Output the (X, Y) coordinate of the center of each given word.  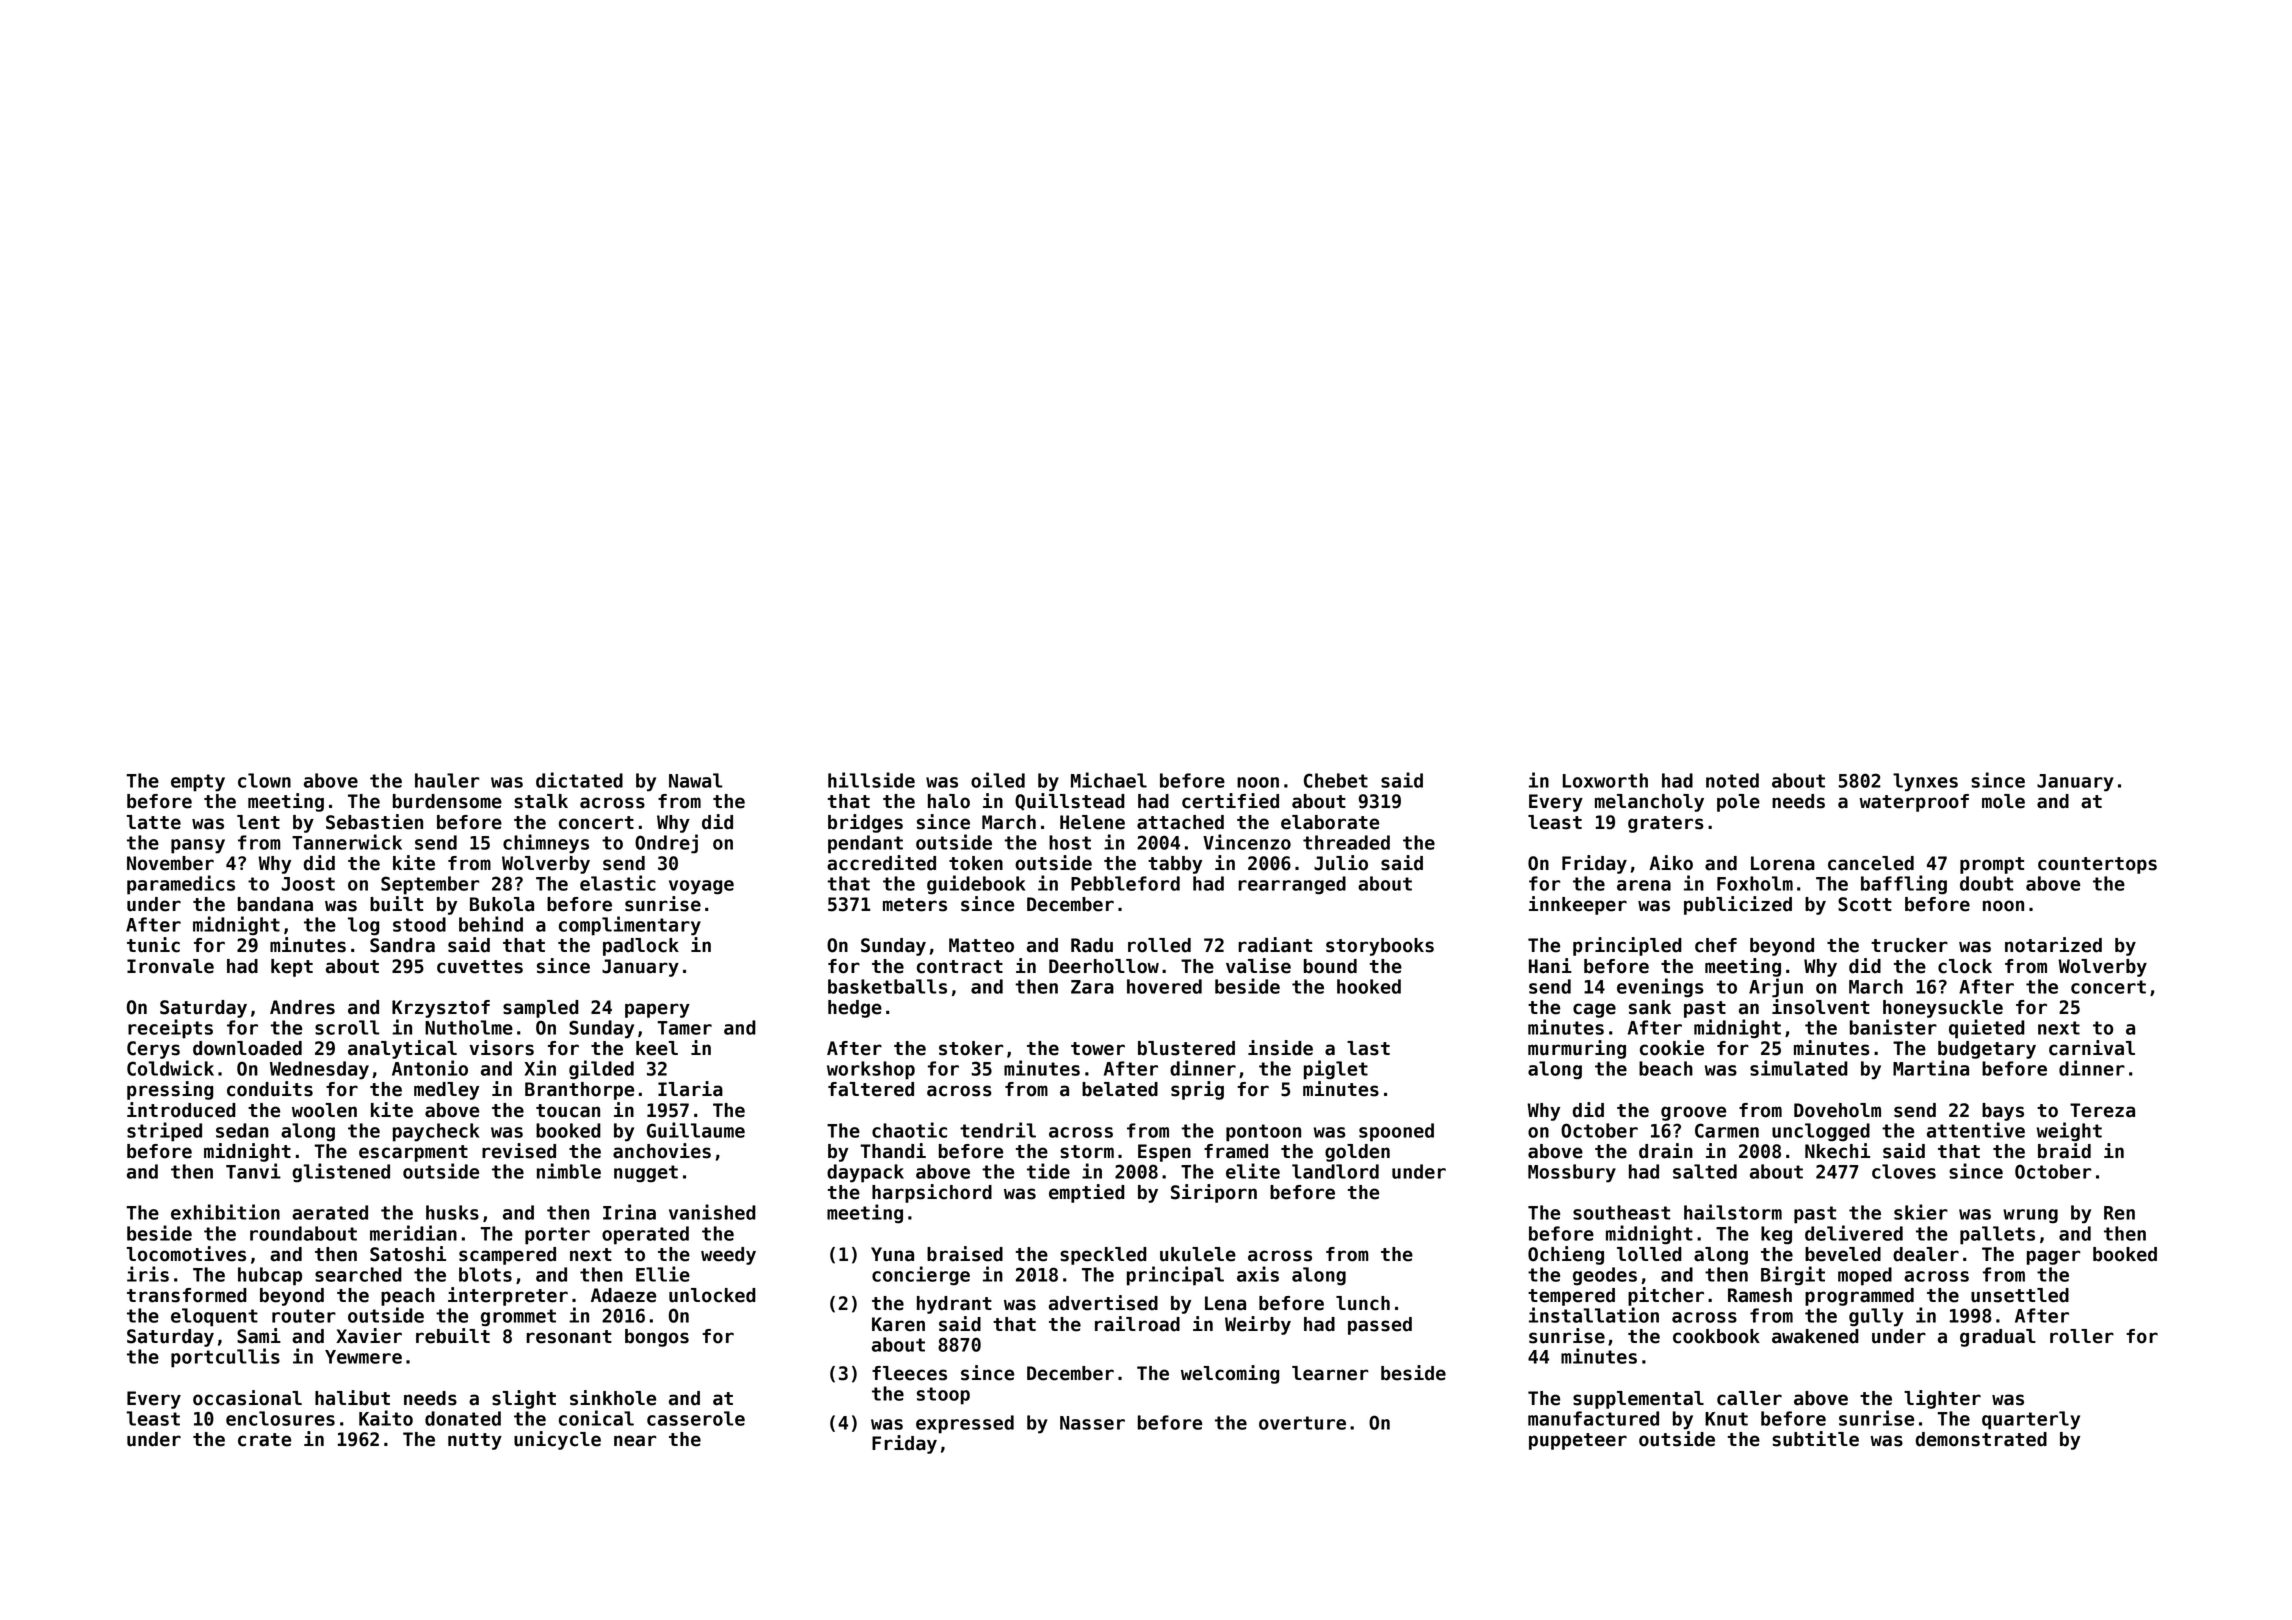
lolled (1649, 1254)
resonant (569, 1337)
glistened (341, 1173)
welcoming (1230, 1374)
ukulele (1198, 1254)
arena (1644, 885)
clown (264, 780)
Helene (1092, 822)
